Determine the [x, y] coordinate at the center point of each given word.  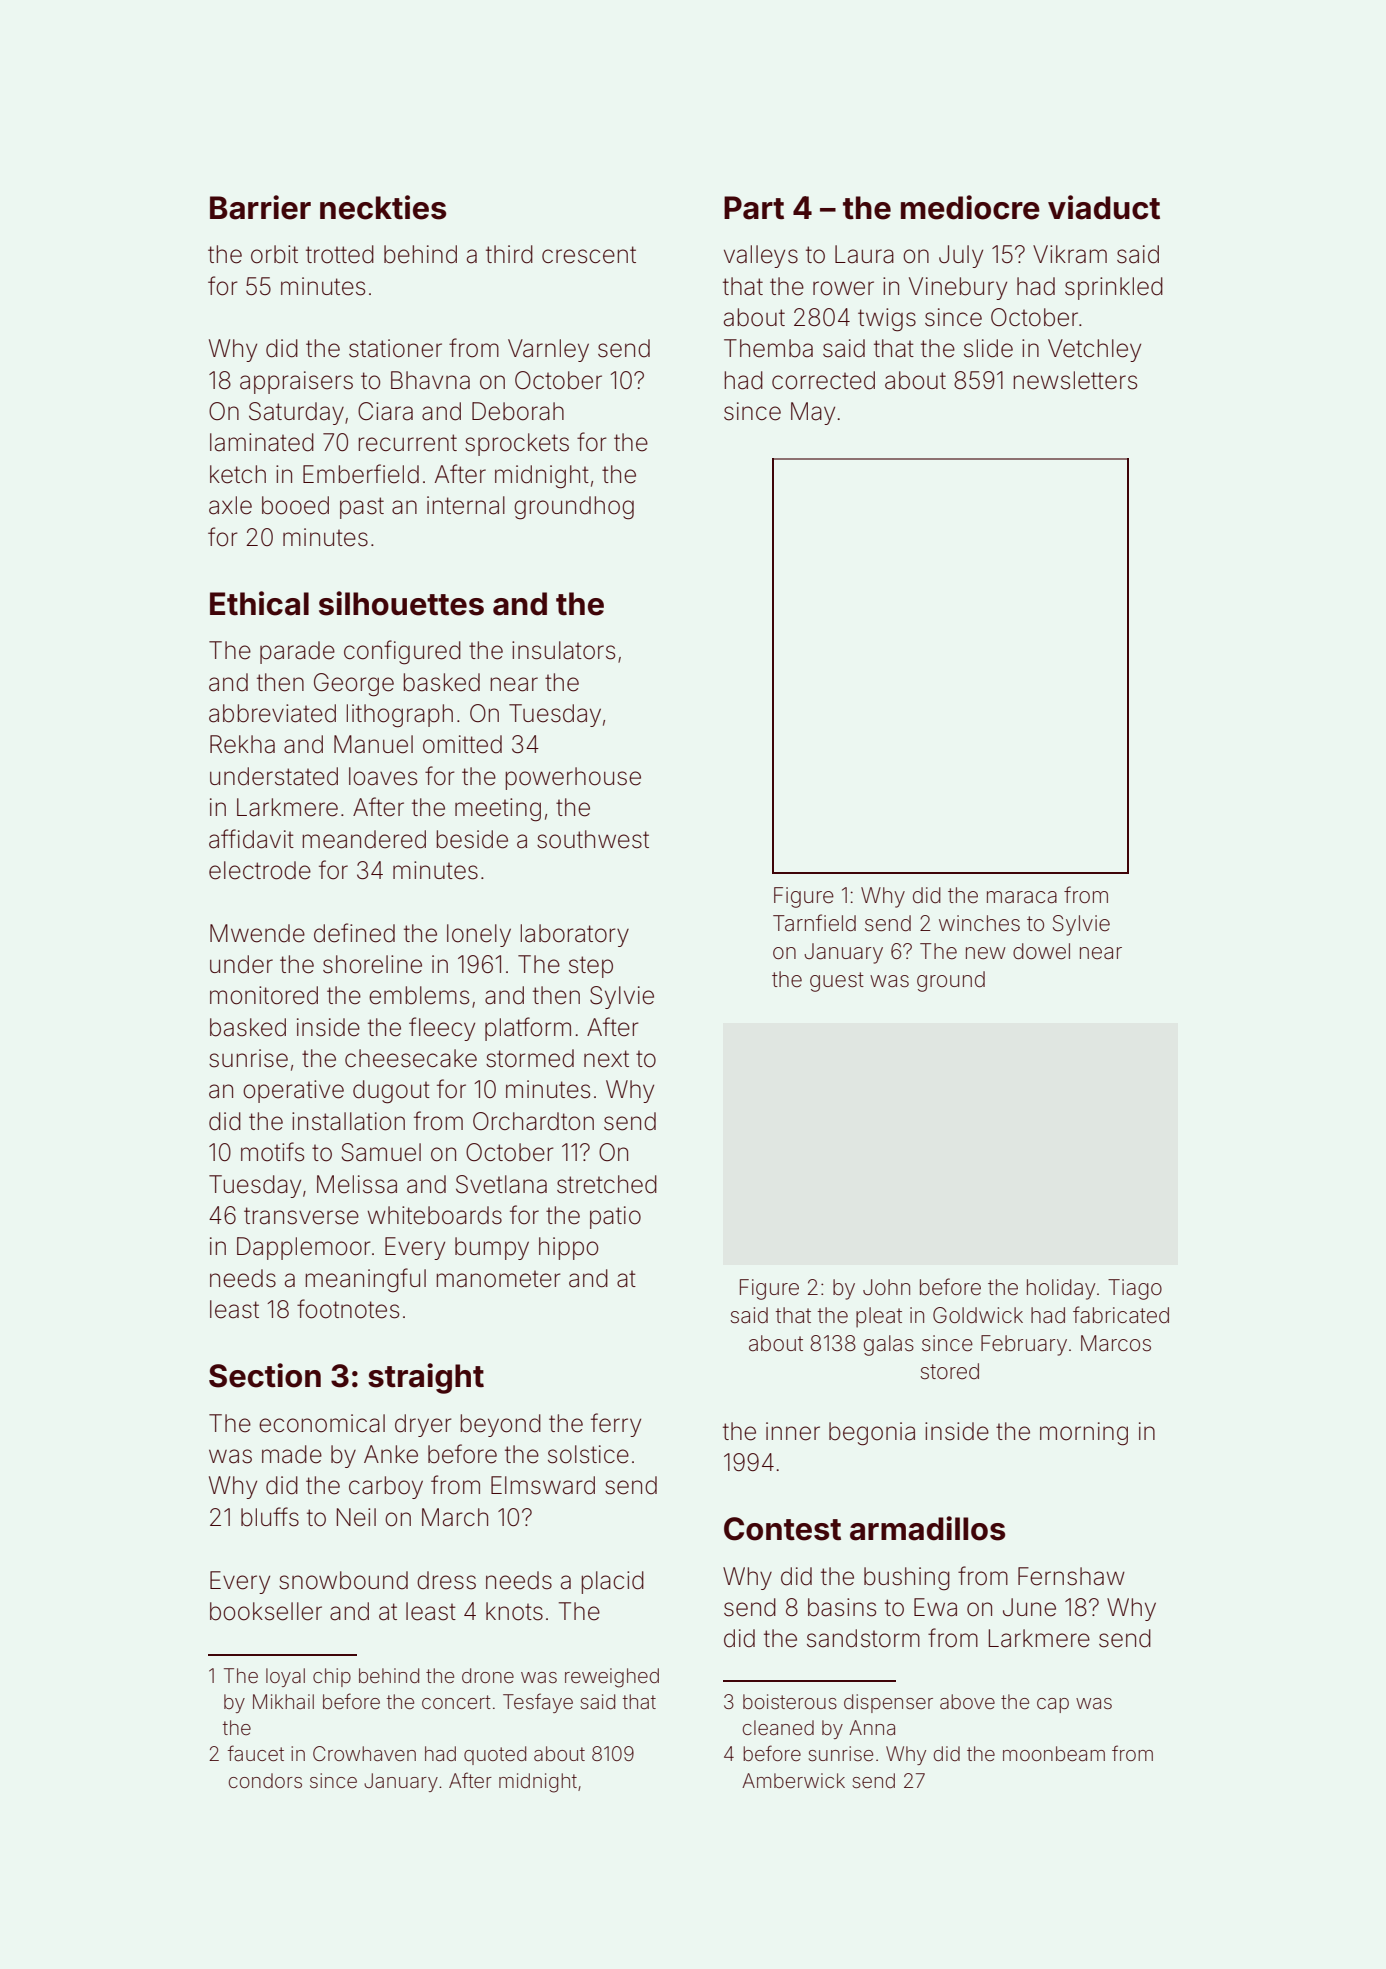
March [455, 1517]
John [886, 1287]
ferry [616, 1425]
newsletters [1075, 380]
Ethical [259, 603]
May [813, 413]
